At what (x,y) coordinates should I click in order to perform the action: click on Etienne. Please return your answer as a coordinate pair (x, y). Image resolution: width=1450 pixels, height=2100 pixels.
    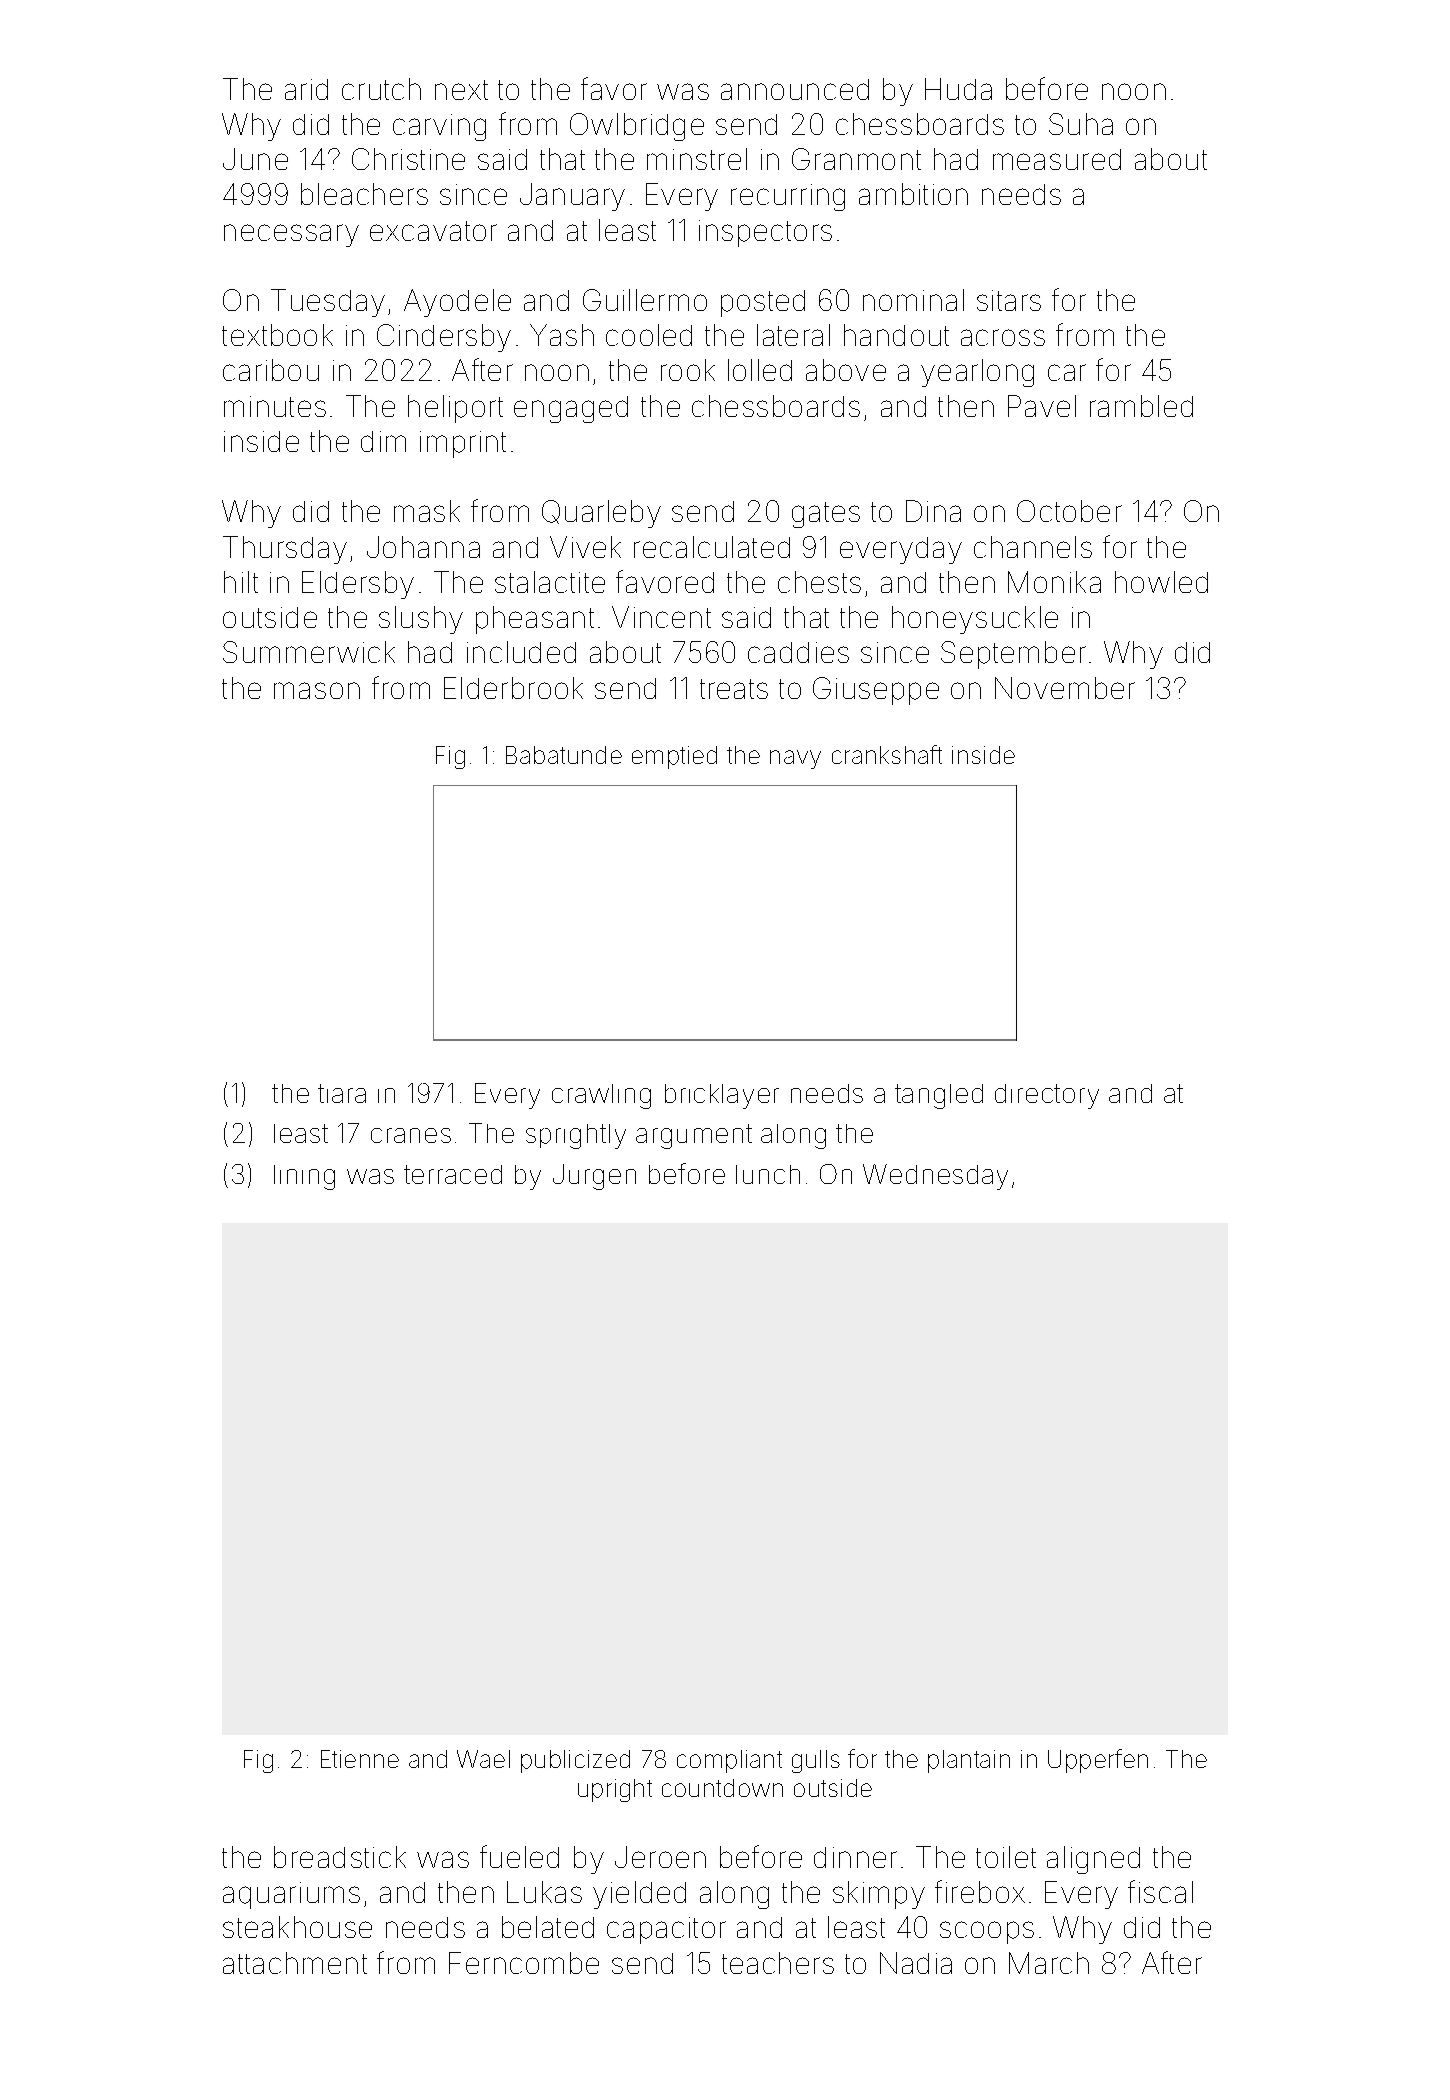
    Looking at the image, I should click on (360, 1759).
